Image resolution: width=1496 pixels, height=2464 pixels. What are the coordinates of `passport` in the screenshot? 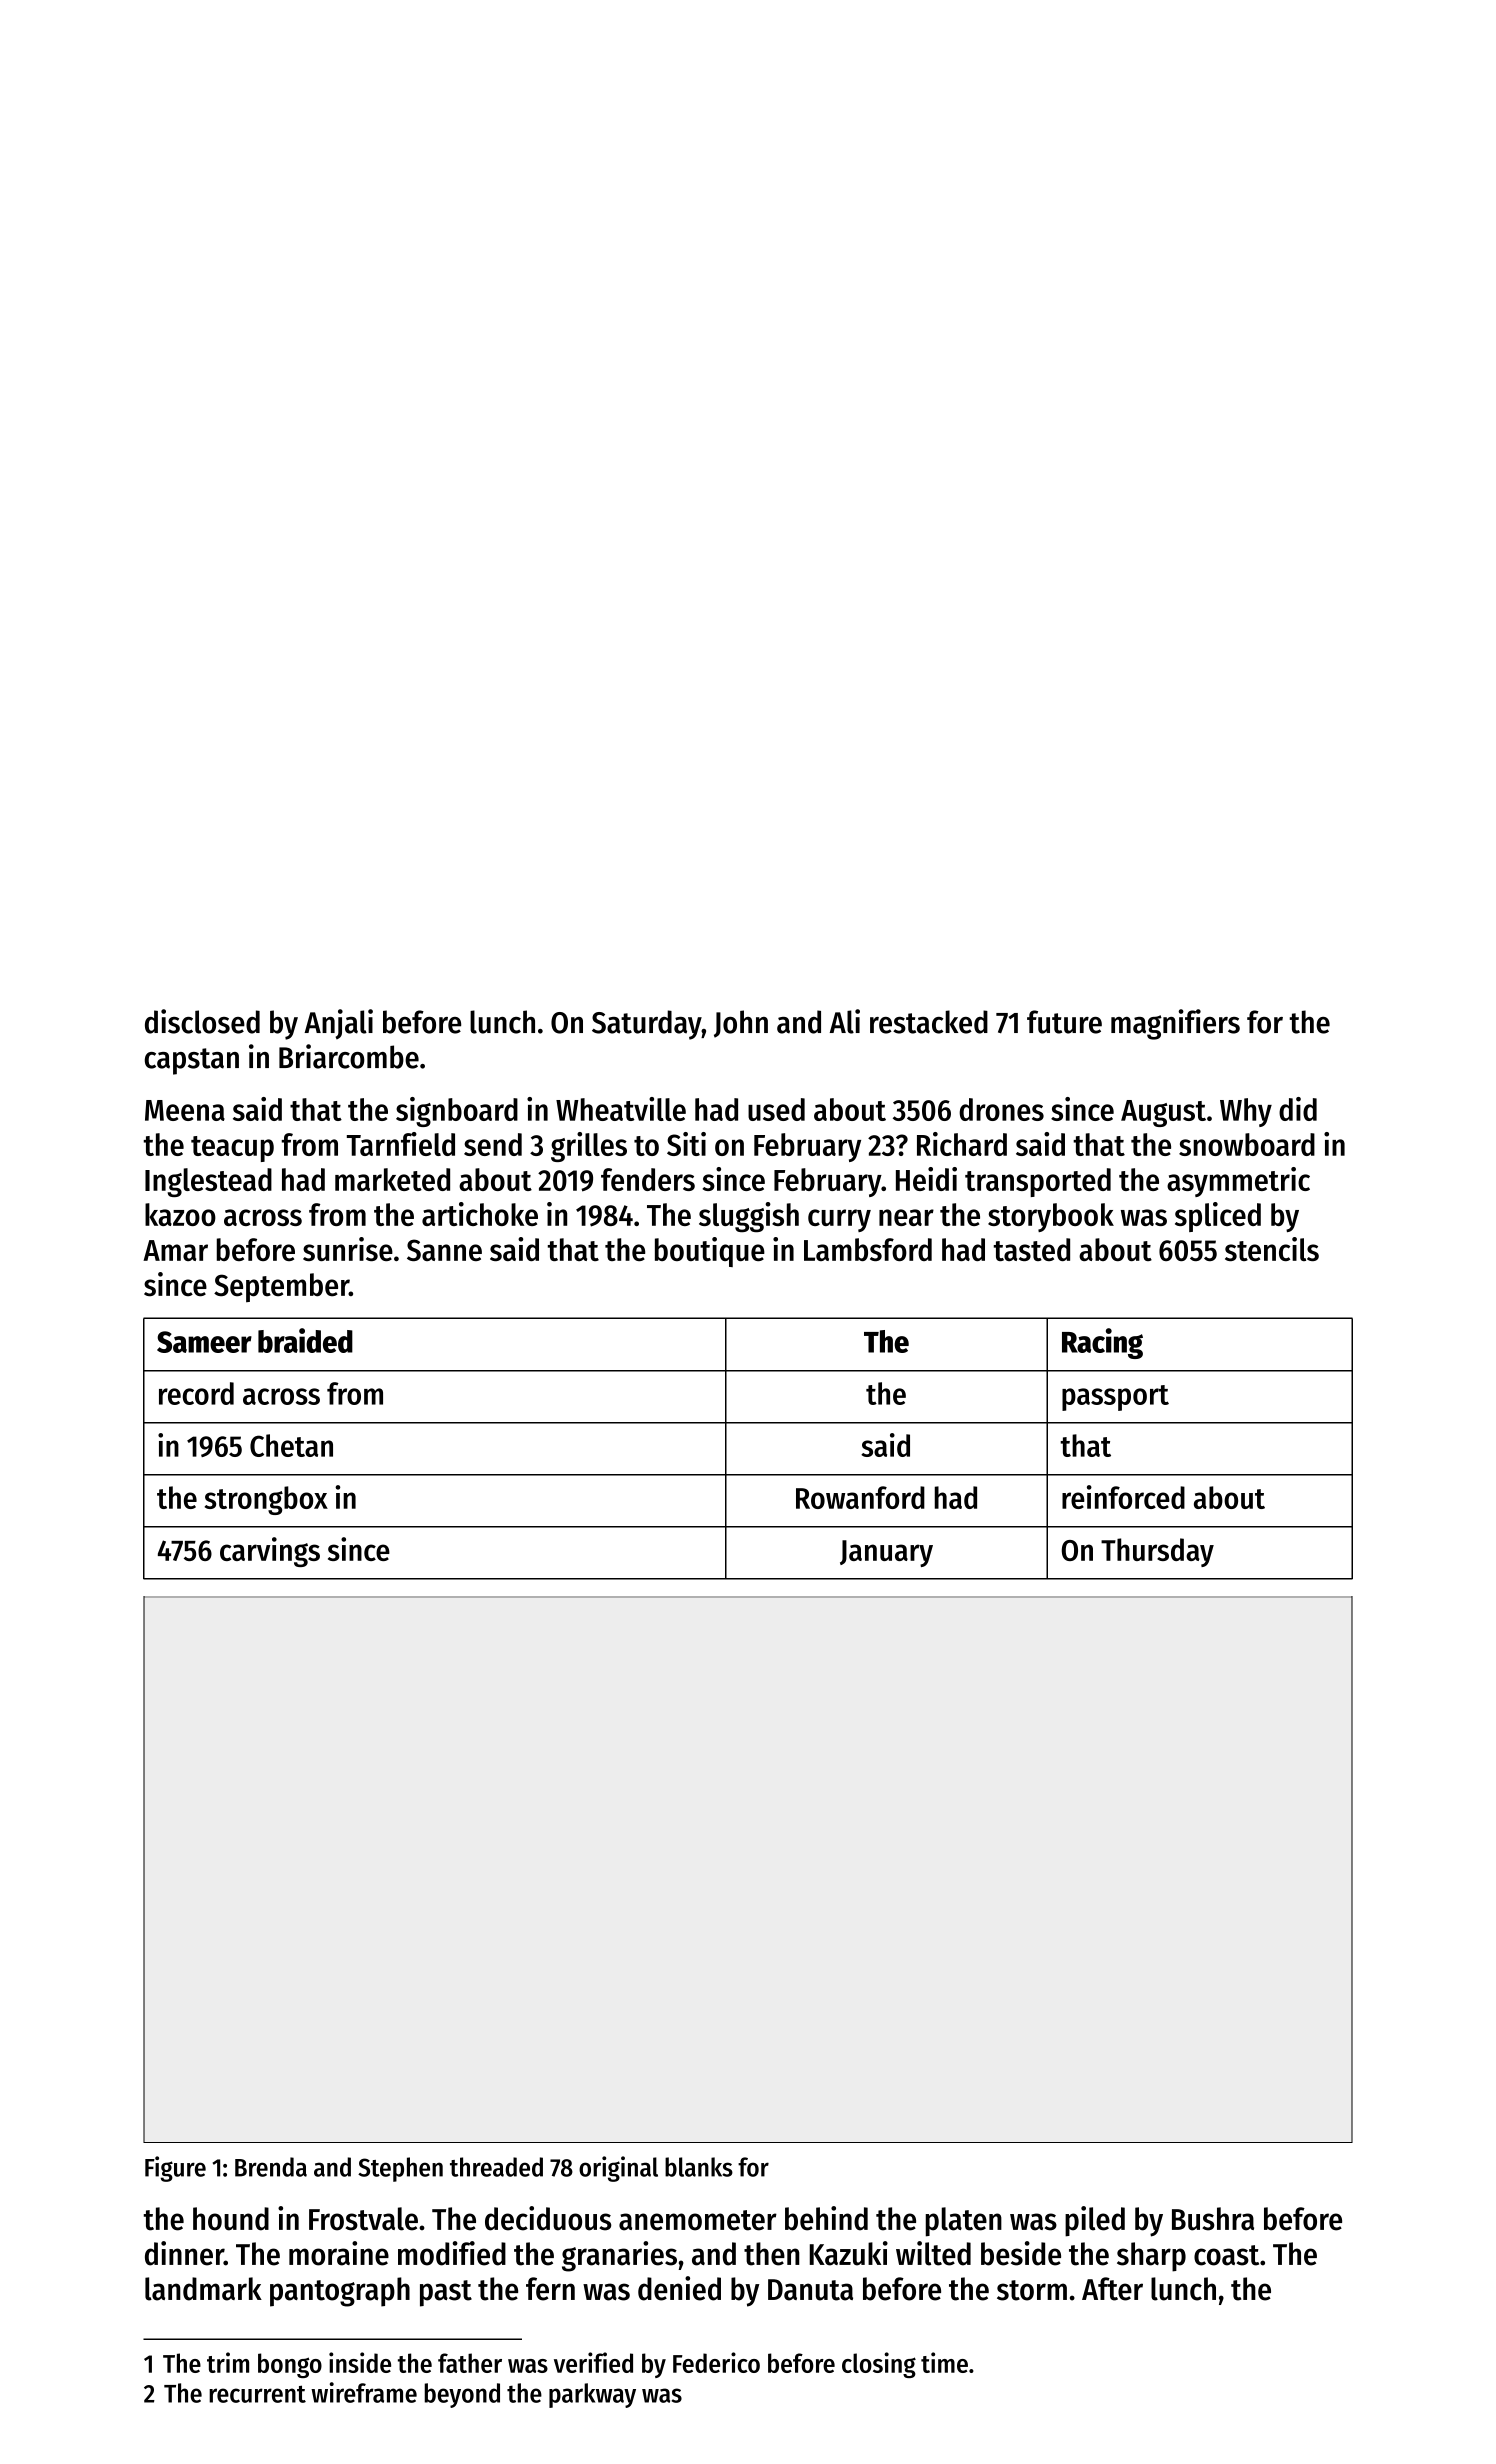 It's located at (1115, 1398).
